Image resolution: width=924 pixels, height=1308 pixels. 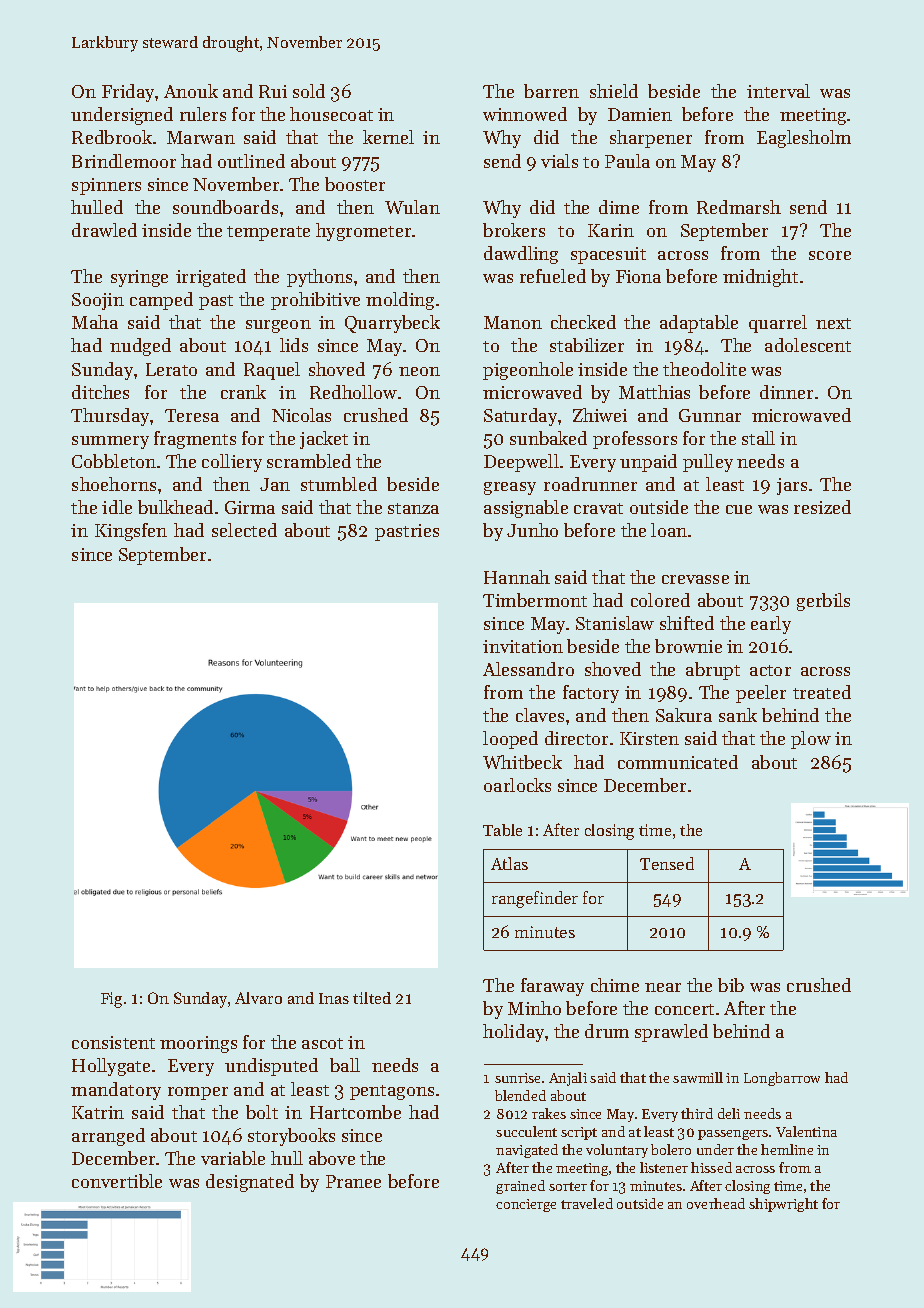 I want to click on molding, so click(x=400, y=301).
